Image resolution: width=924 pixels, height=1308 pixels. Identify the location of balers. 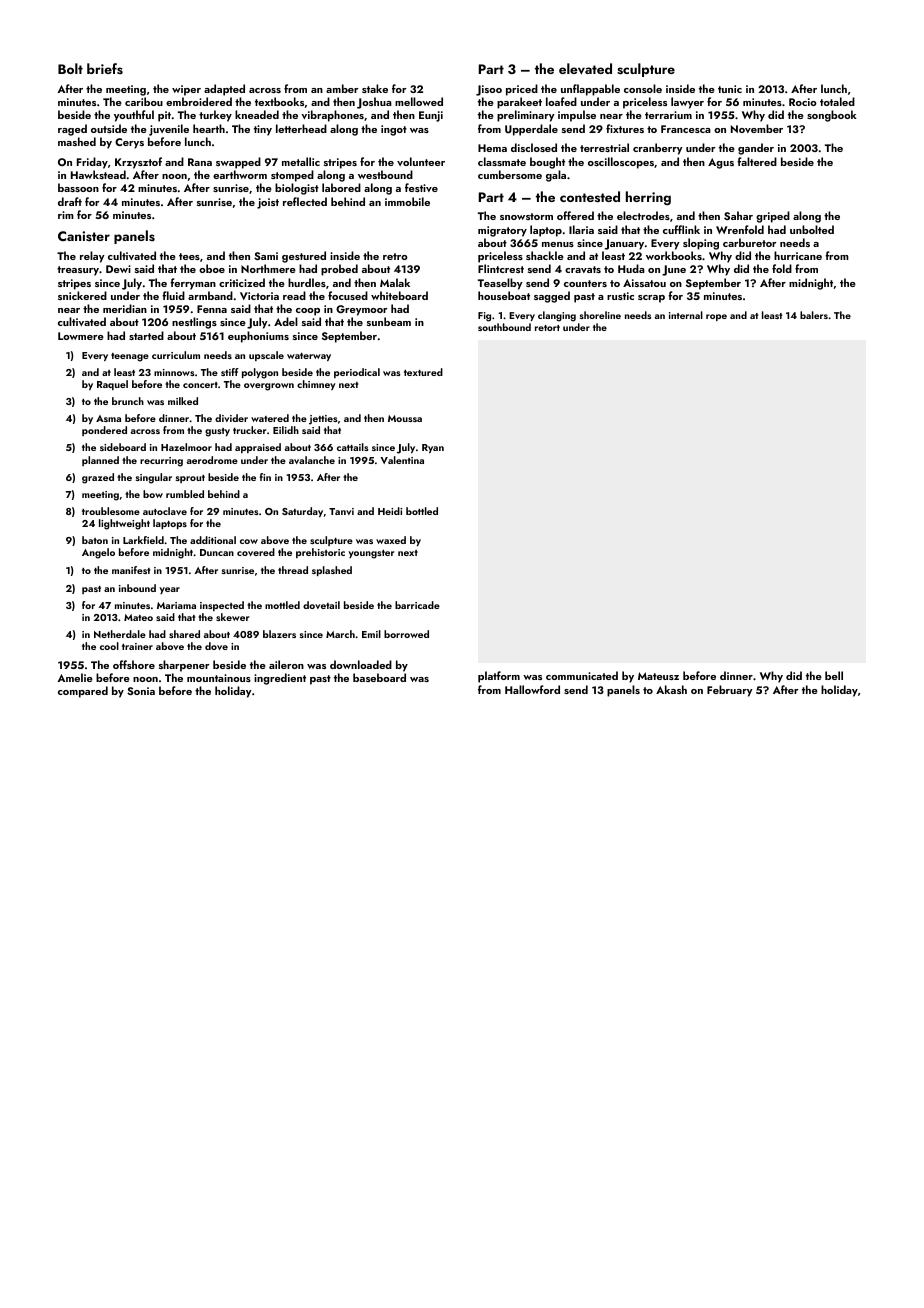
(814, 315).
